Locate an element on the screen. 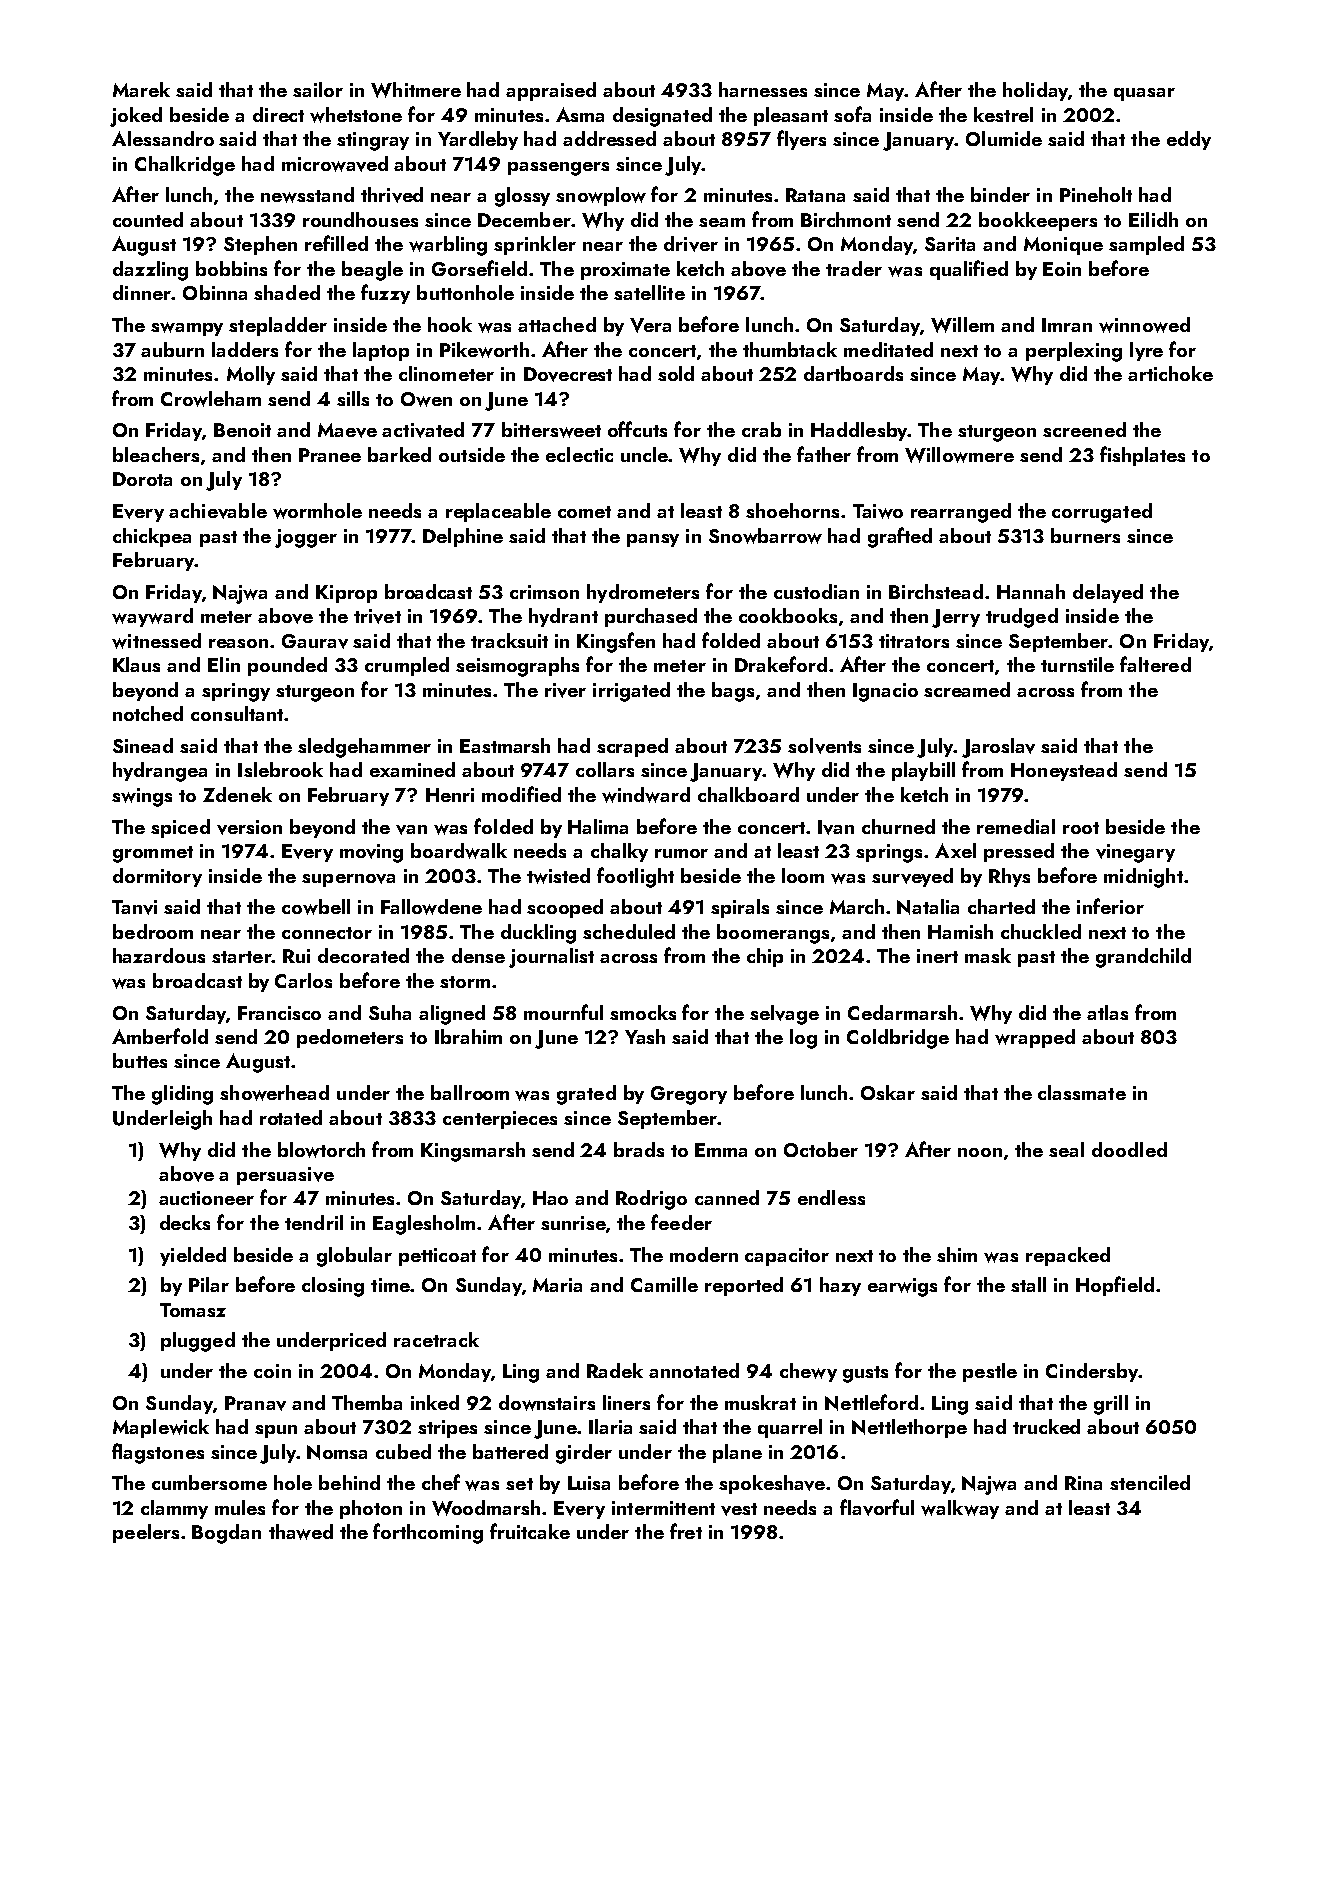 Image resolution: width=1331 pixels, height=1883 pixels. forthcoming is located at coordinates (428, 1533).
